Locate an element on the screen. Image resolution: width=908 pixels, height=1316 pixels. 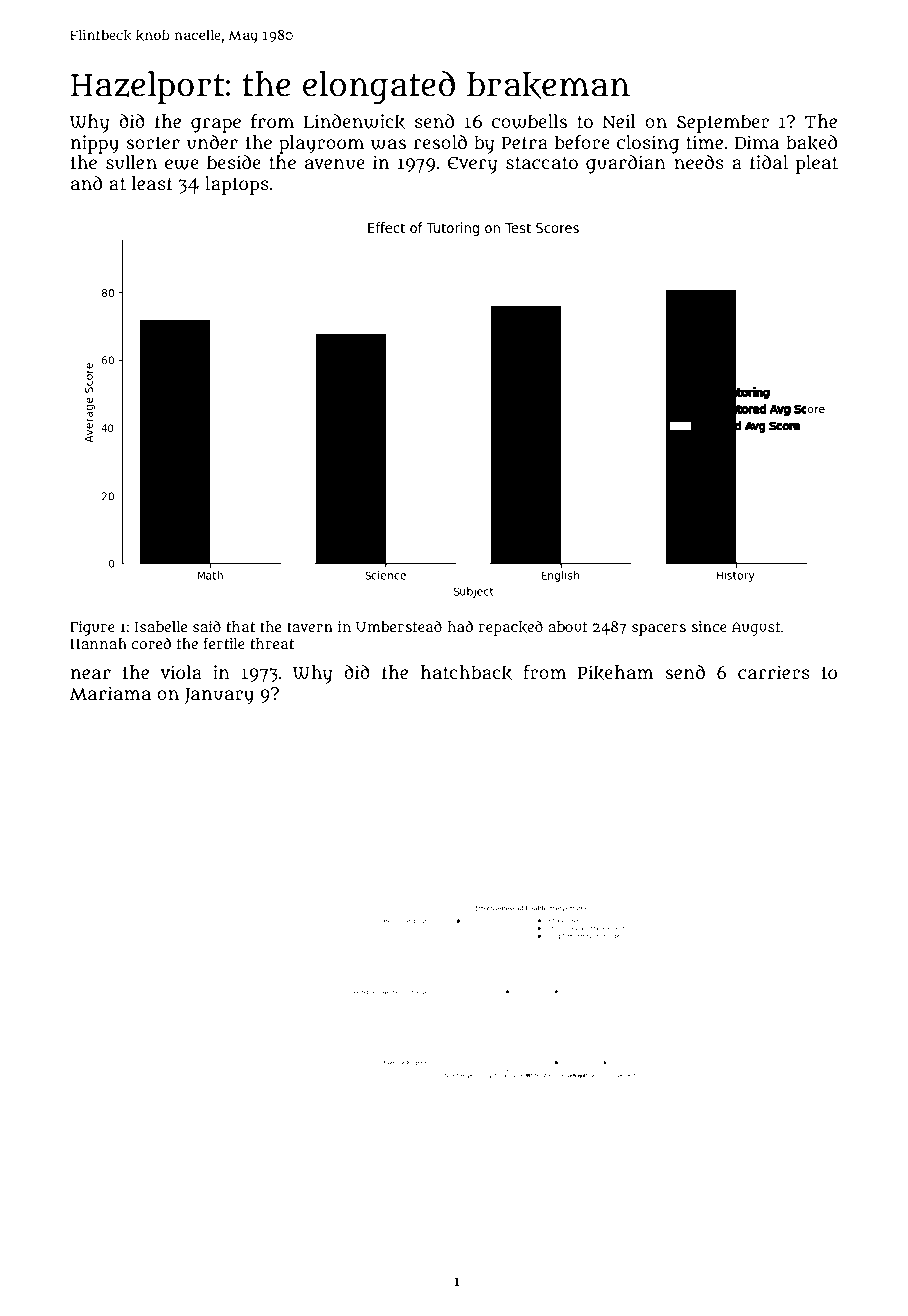
fertile is located at coordinates (224, 643).
